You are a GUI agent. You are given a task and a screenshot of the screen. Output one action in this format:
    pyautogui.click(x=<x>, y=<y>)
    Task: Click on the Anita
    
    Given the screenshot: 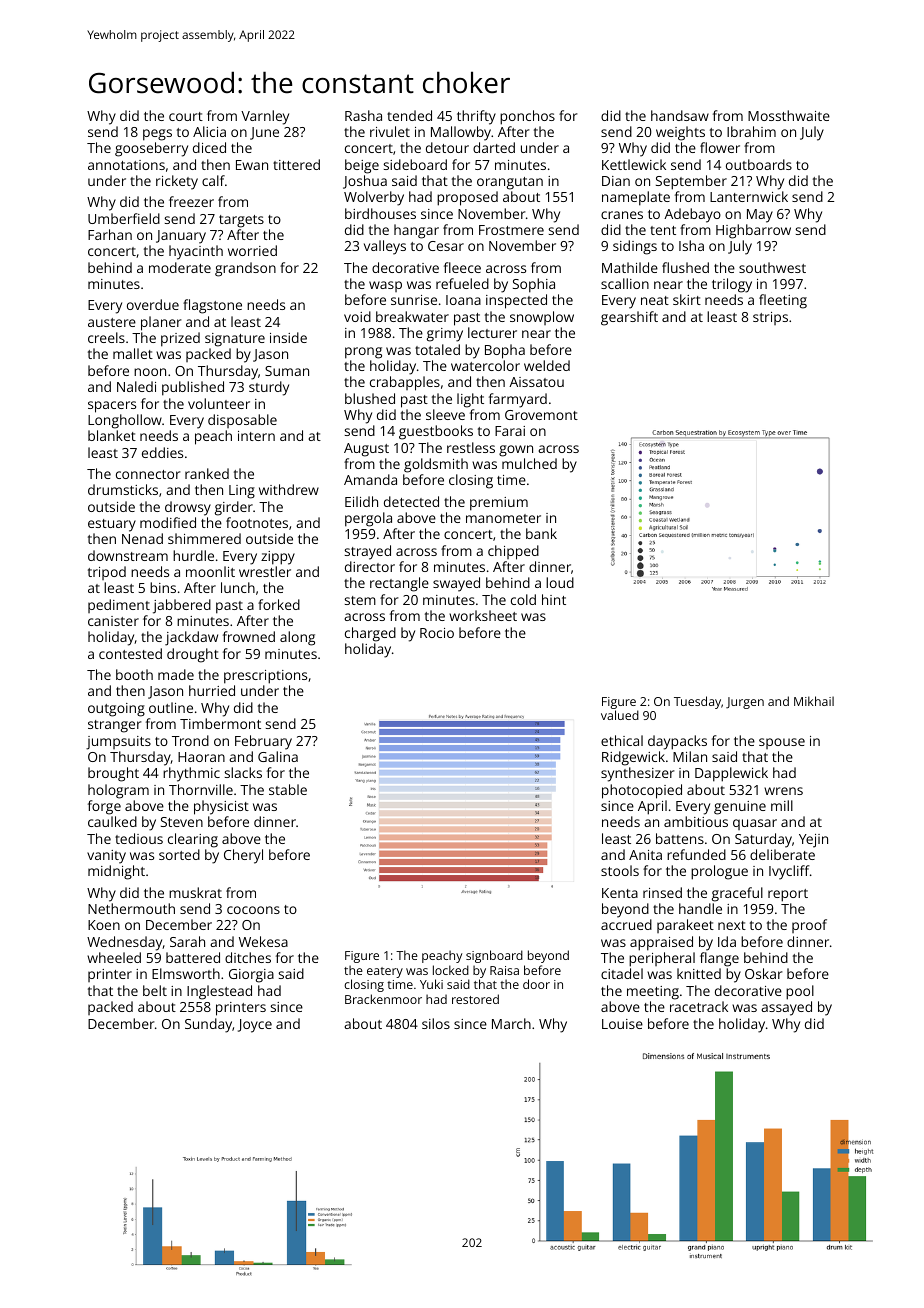 What is the action you would take?
    pyautogui.click(x=645, y=855)
